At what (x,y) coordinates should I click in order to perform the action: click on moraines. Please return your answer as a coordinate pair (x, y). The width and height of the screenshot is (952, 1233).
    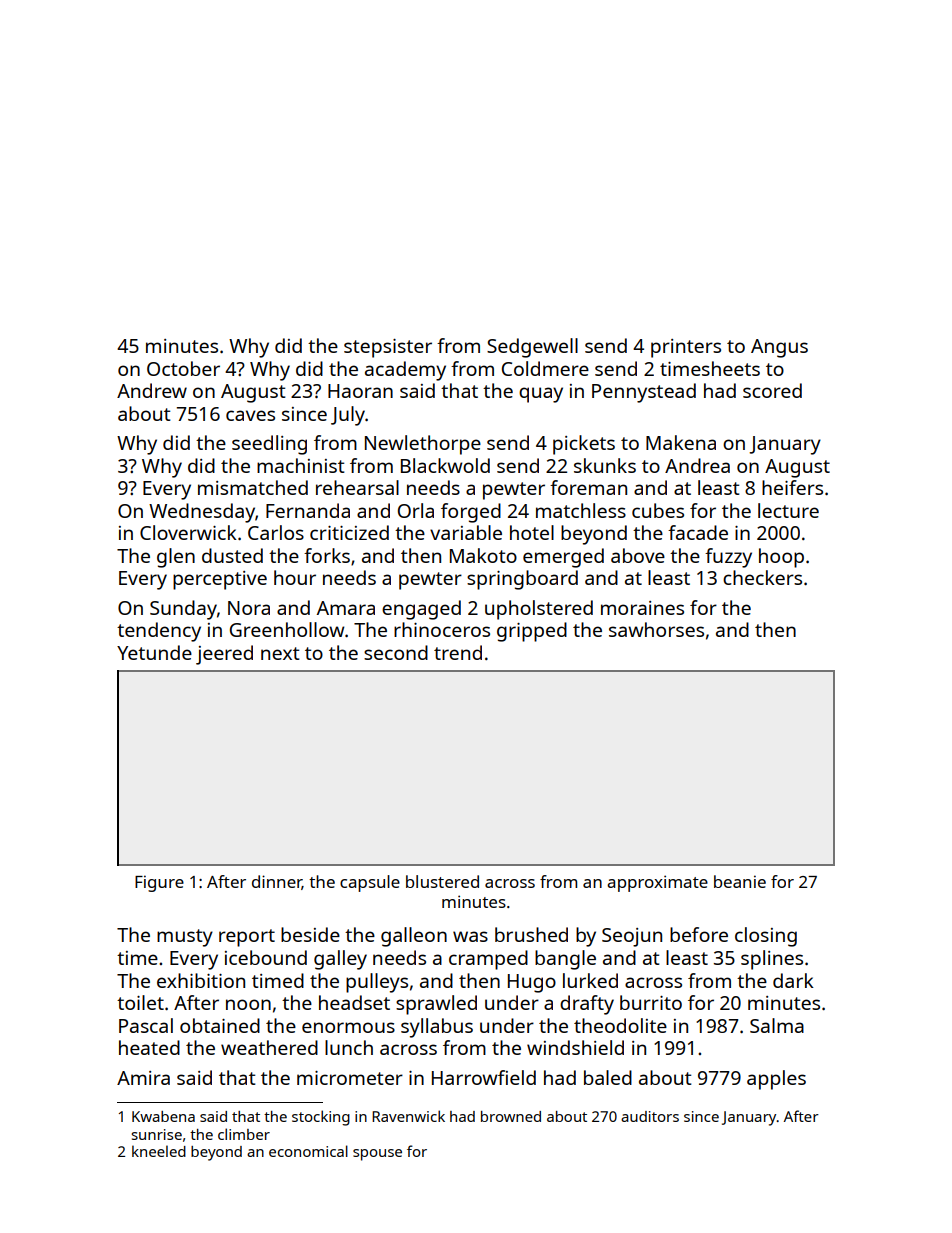
    Looking at the image, I should click on (642, 608).
